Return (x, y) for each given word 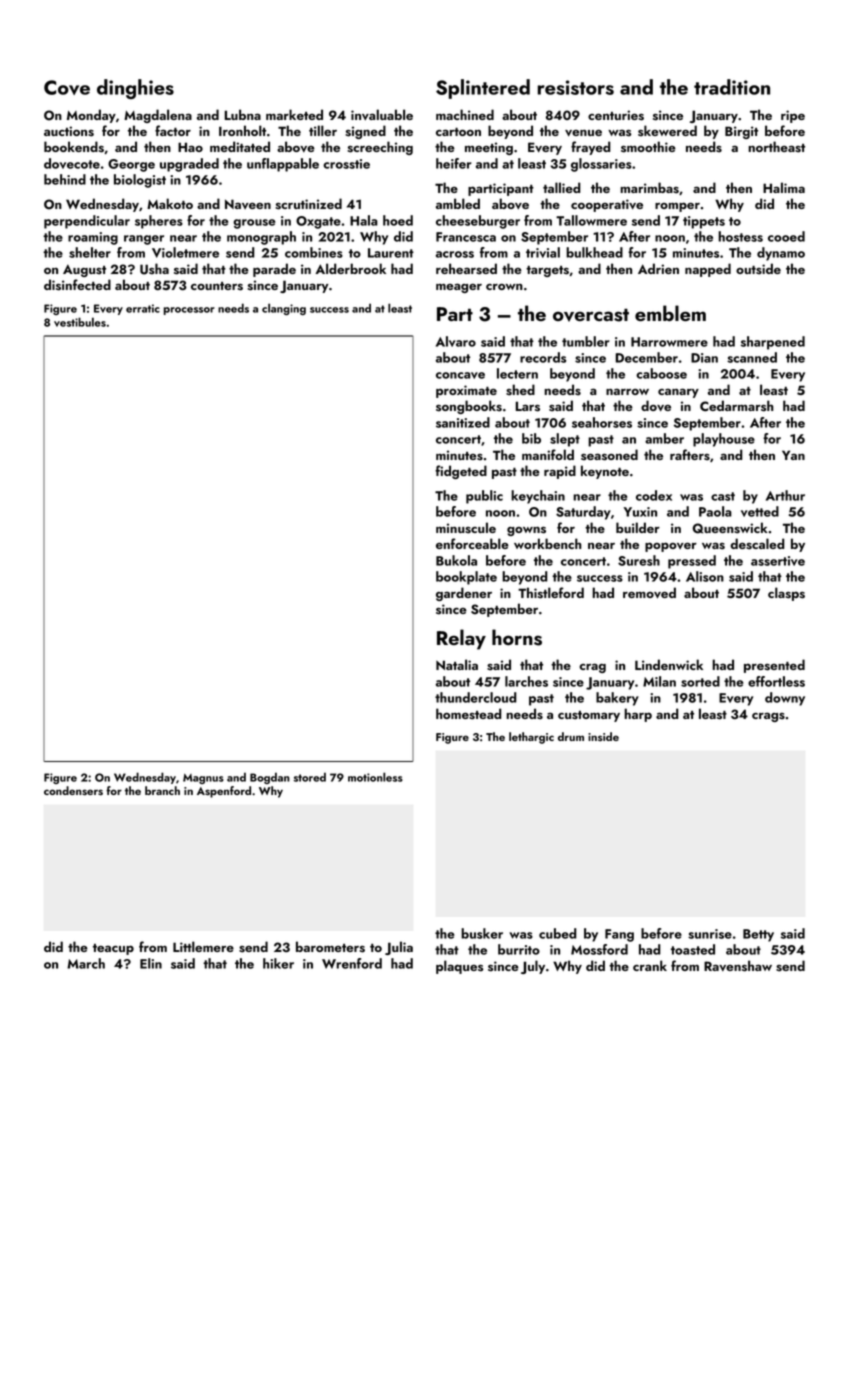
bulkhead (594, 252)
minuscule (466, 528)
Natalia (457, 664)
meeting (489, 148)
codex (654, 495)
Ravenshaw (738, 966)
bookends (74, 147)
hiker (278, 963)
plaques (459, 967)
